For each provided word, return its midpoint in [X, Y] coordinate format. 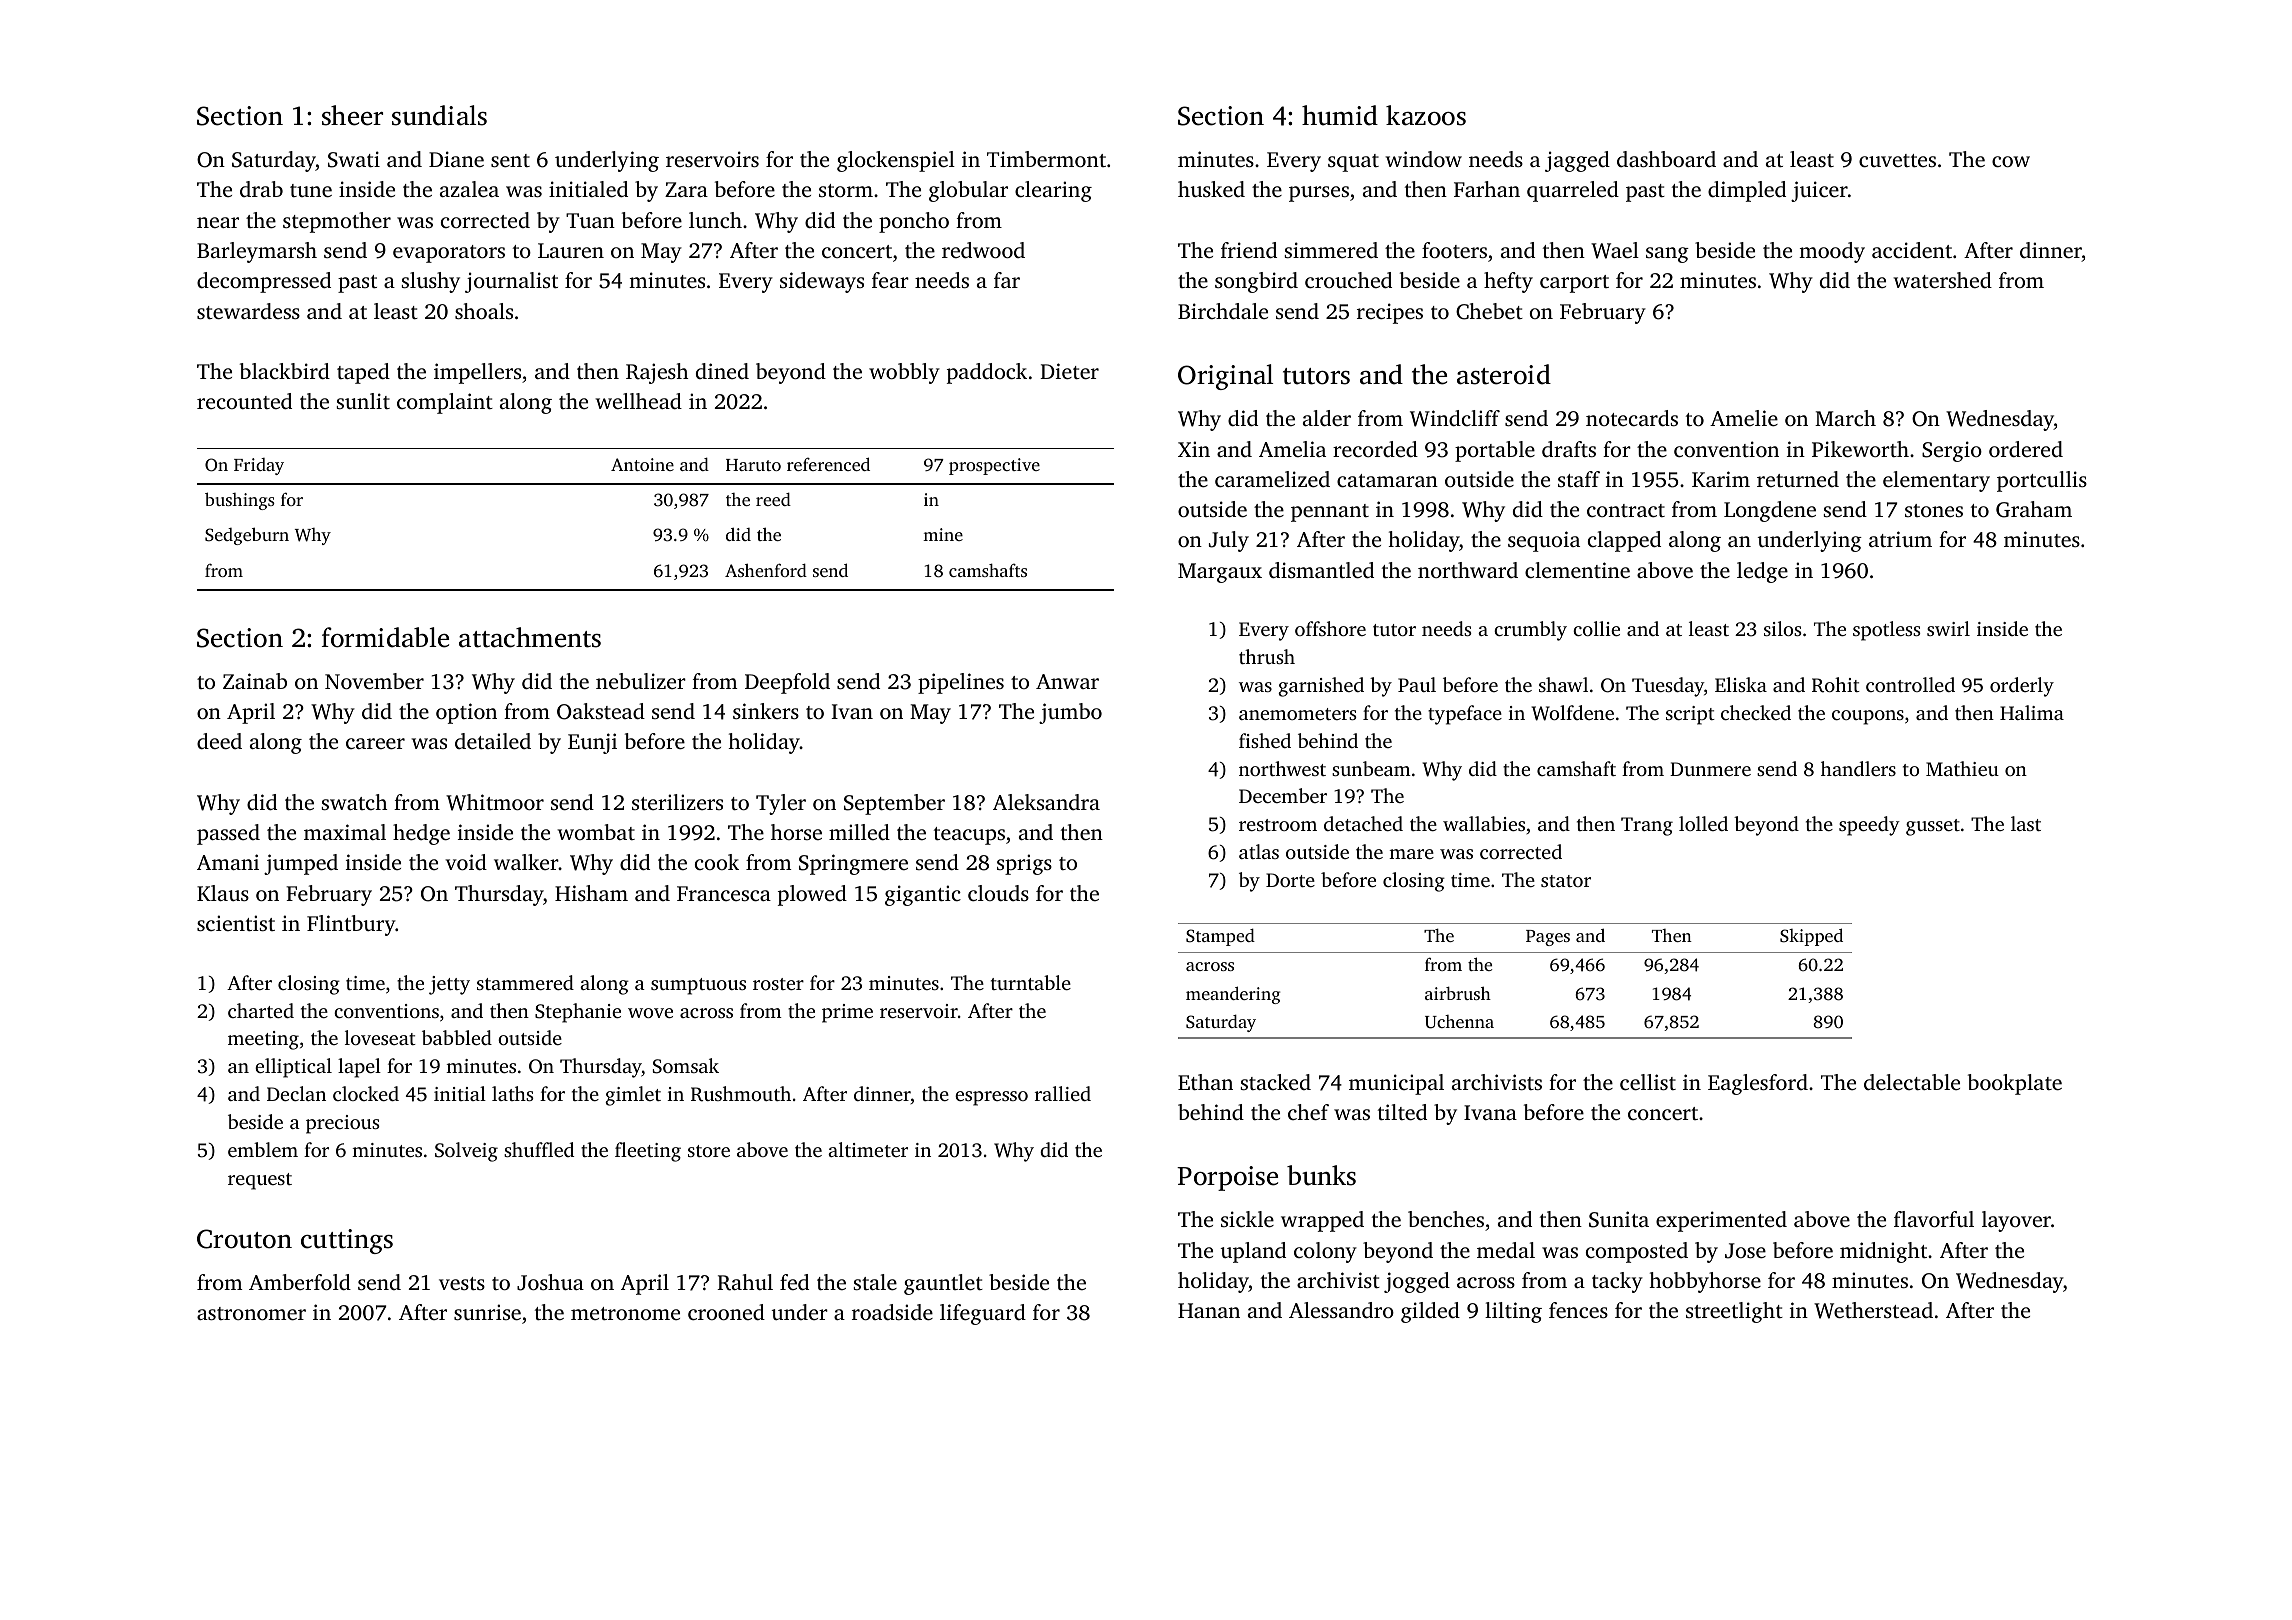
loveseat [380, 1037]
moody [1832, 252]
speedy [1869, 826]
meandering [1233, 995]
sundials [439, 115]
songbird [1256, 282]
